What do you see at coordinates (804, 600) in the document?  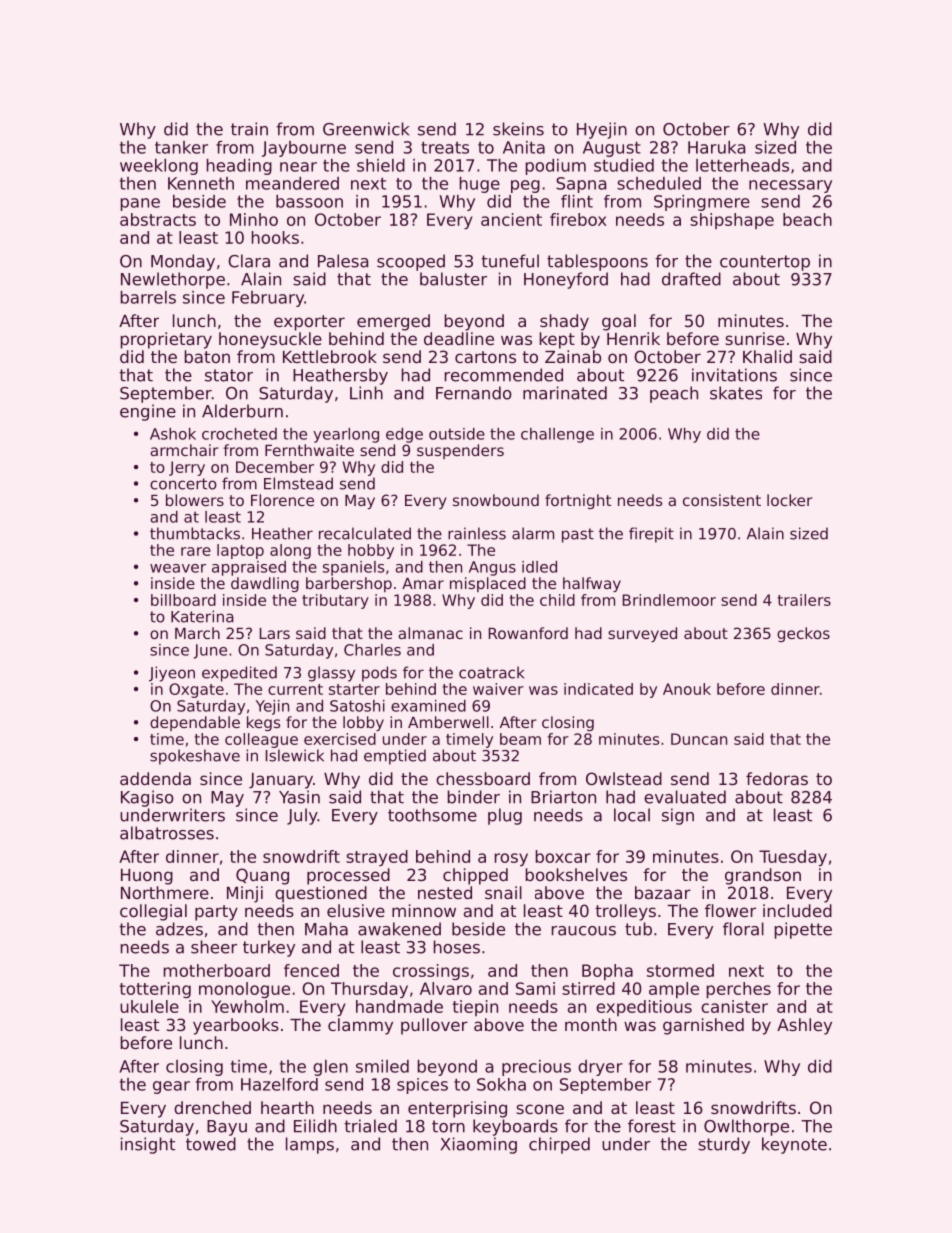 I see `trailers` at bounding box center [804, 600].
